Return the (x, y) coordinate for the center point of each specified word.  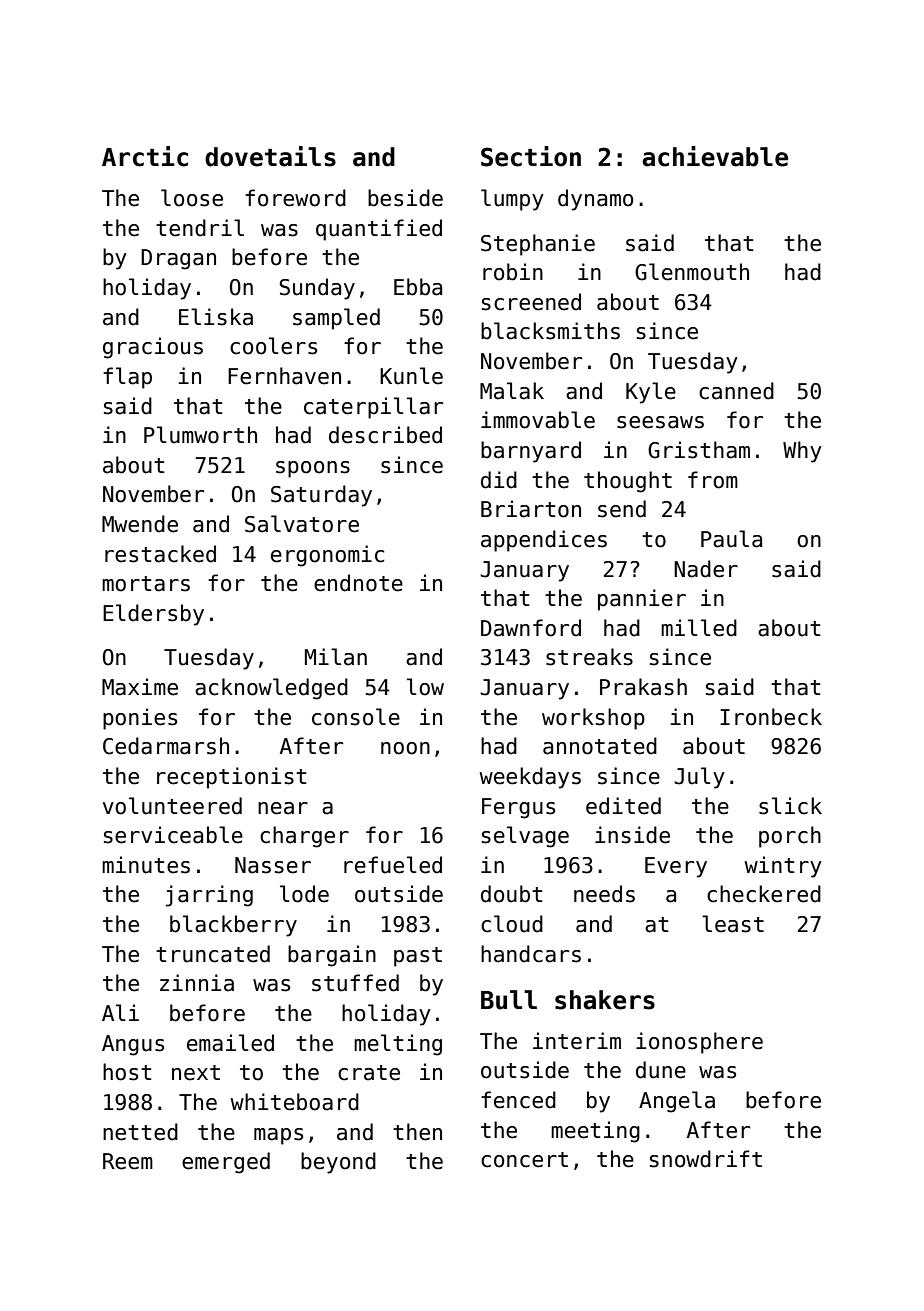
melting (398, 1045)
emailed (230, 1043)
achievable (715, 156)
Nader (706, 569)
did (499, 480)
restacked (160, 554)
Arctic (145, 156)
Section (531, 156)
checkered (764, 894)
